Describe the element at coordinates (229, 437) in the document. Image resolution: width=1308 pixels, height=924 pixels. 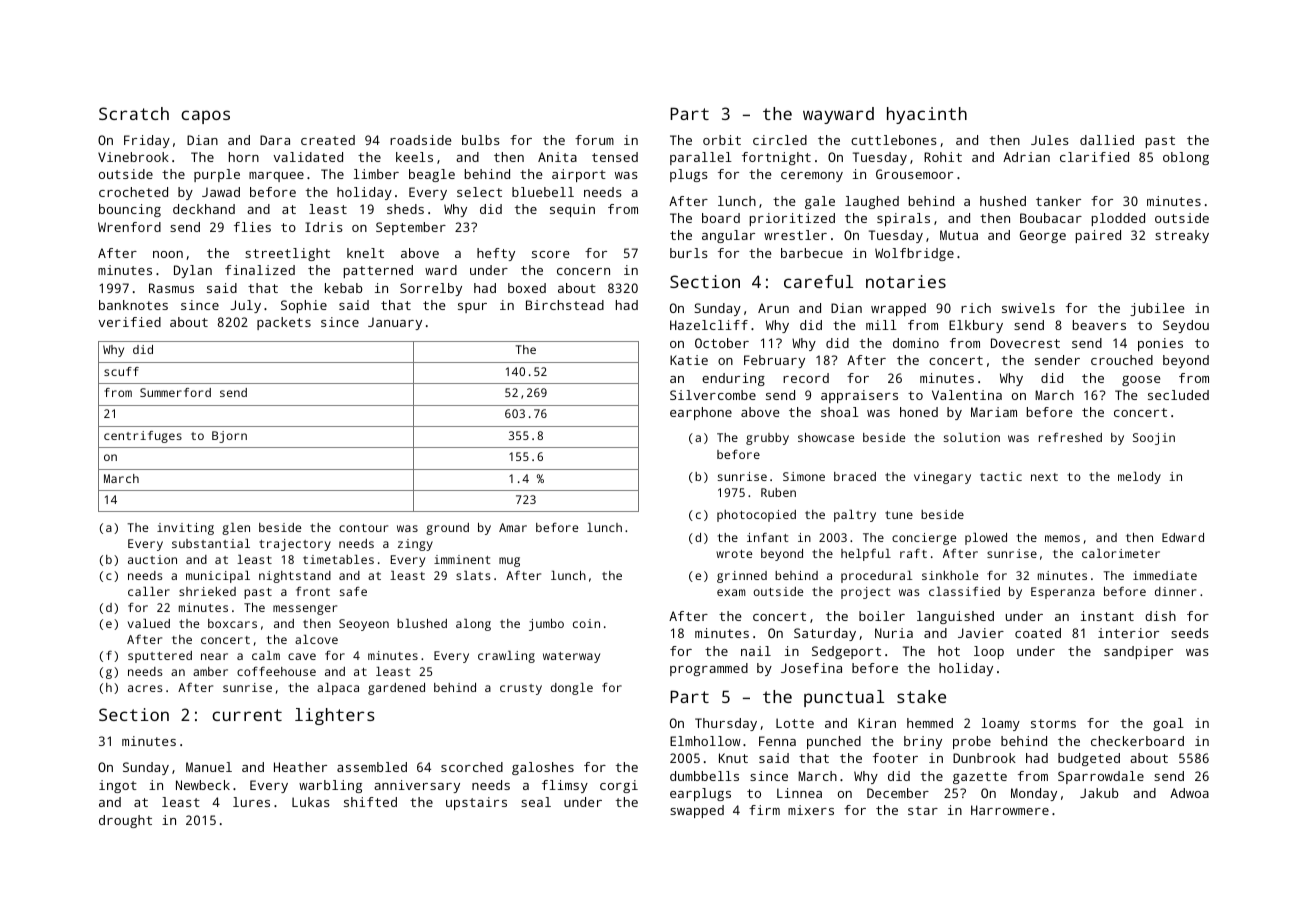
I see `Bjorn` at that location.
